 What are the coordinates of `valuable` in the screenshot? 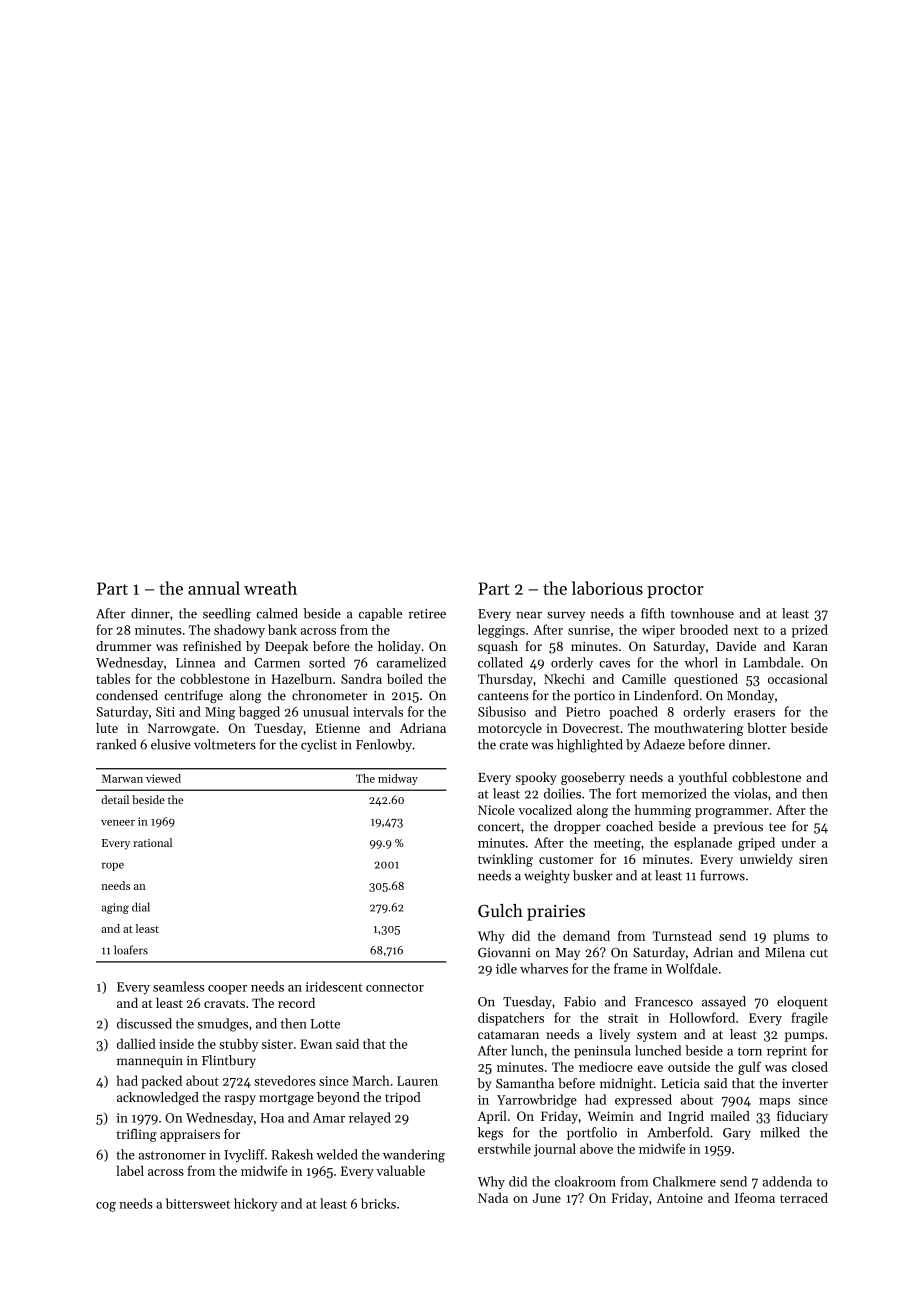 It's located at (400, 1170).
